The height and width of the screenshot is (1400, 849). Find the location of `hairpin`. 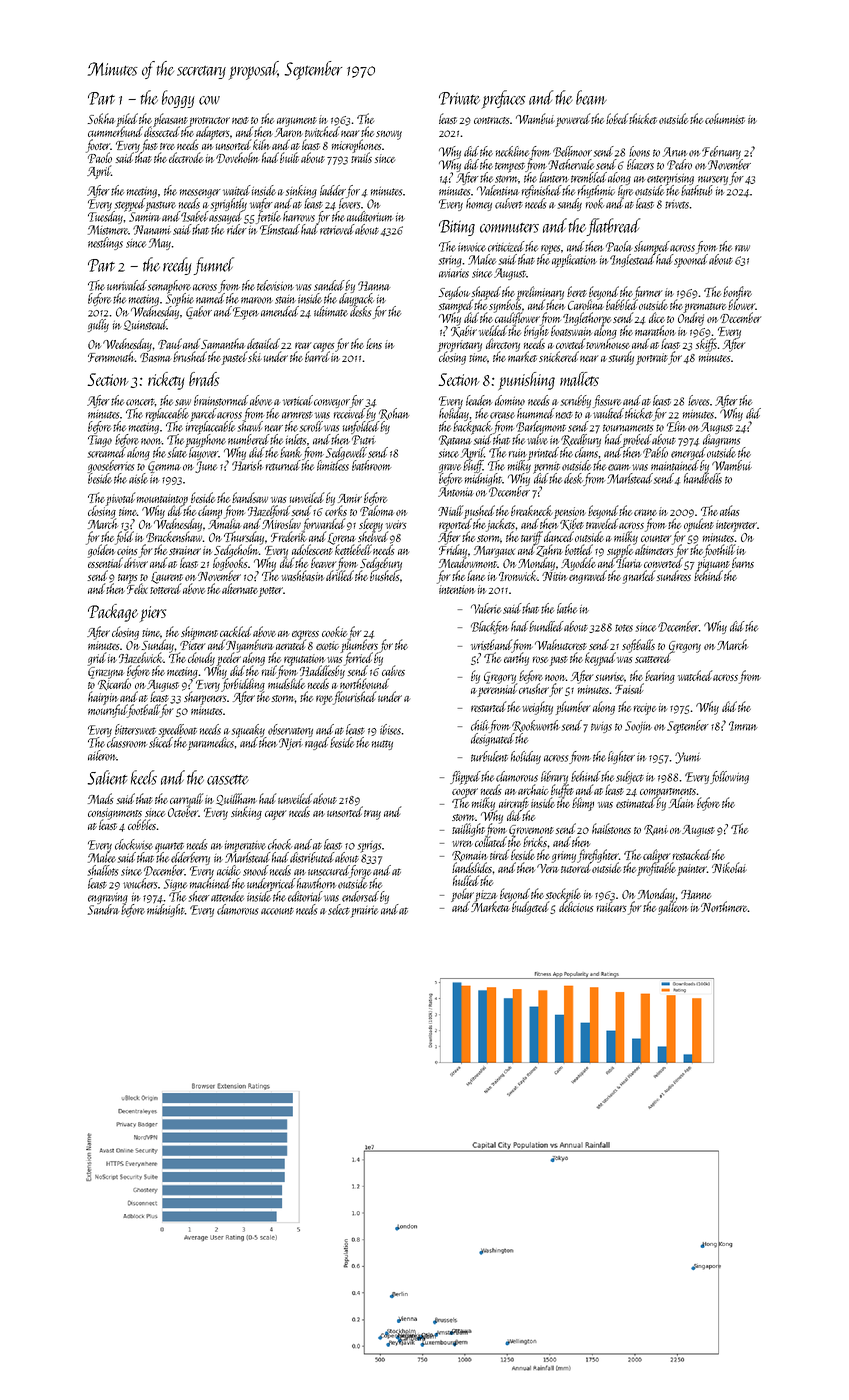

hairpin is located at coordinates (104, 698).
